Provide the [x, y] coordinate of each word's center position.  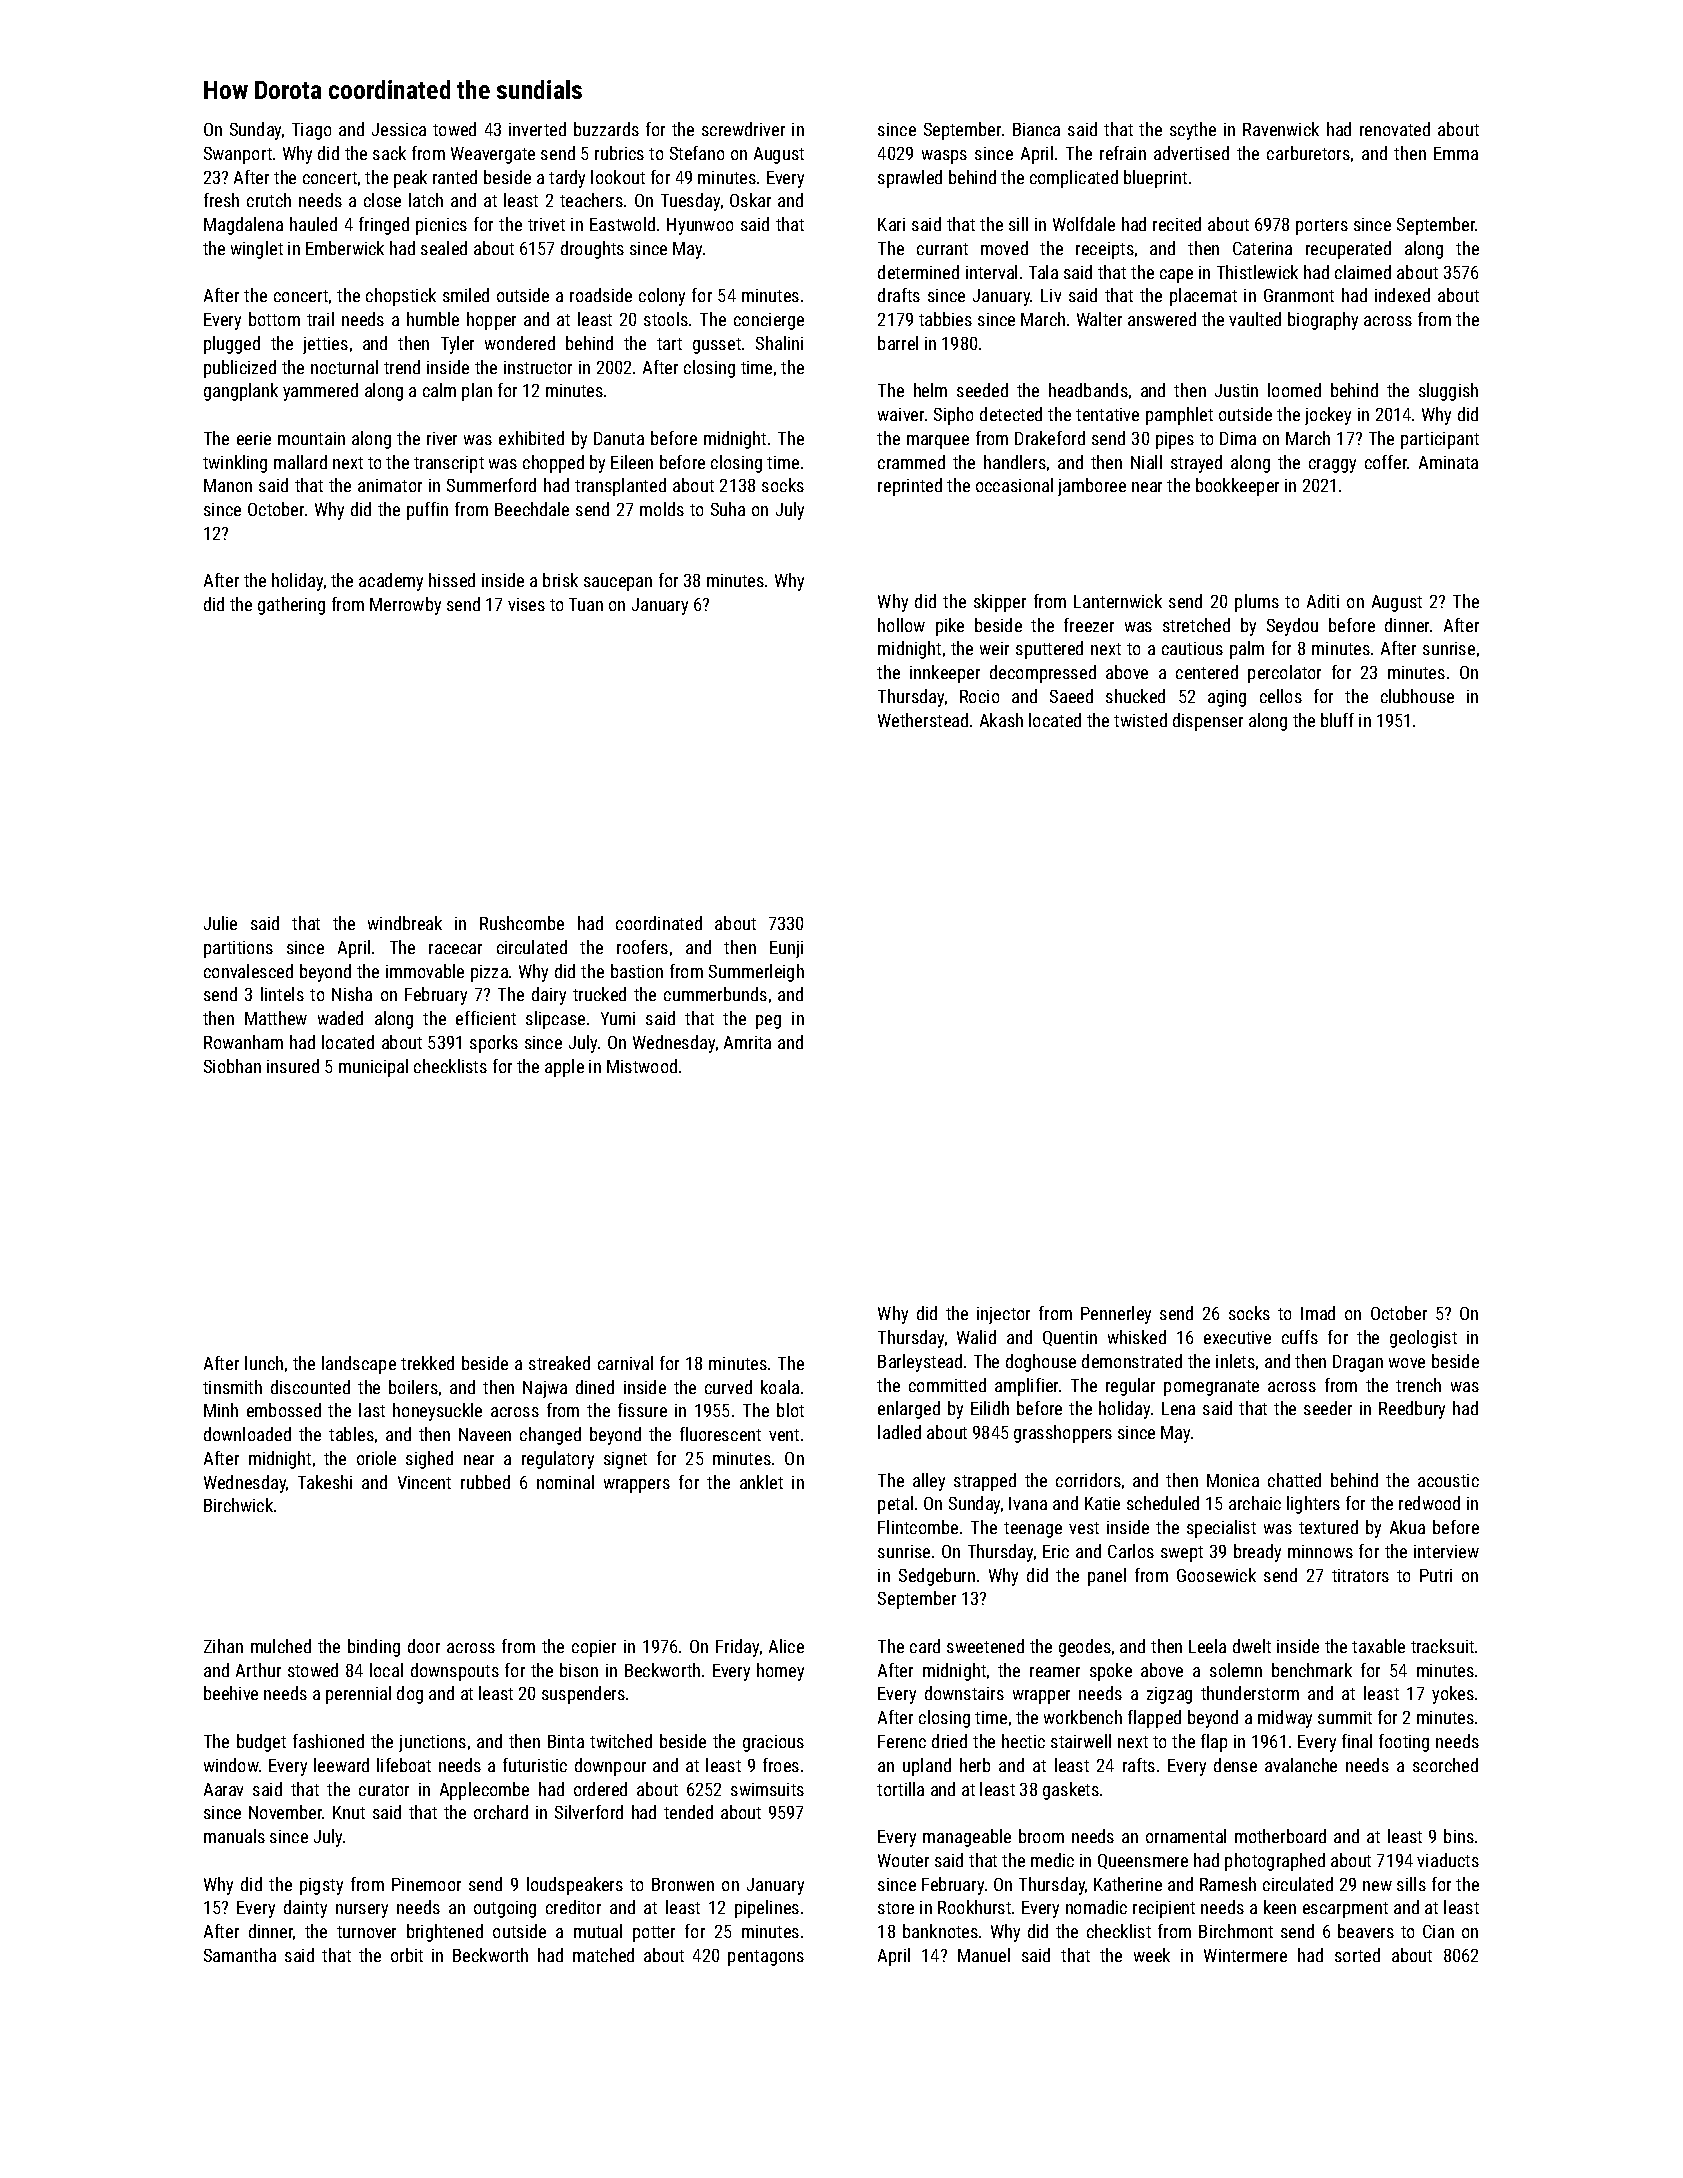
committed [947, 1385]
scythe [1193, 131]
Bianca [1036, 129]
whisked [1137, 1337]
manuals [234, 1836]
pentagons [766, 1958]
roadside [601, 295]
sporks [494, 1044]
